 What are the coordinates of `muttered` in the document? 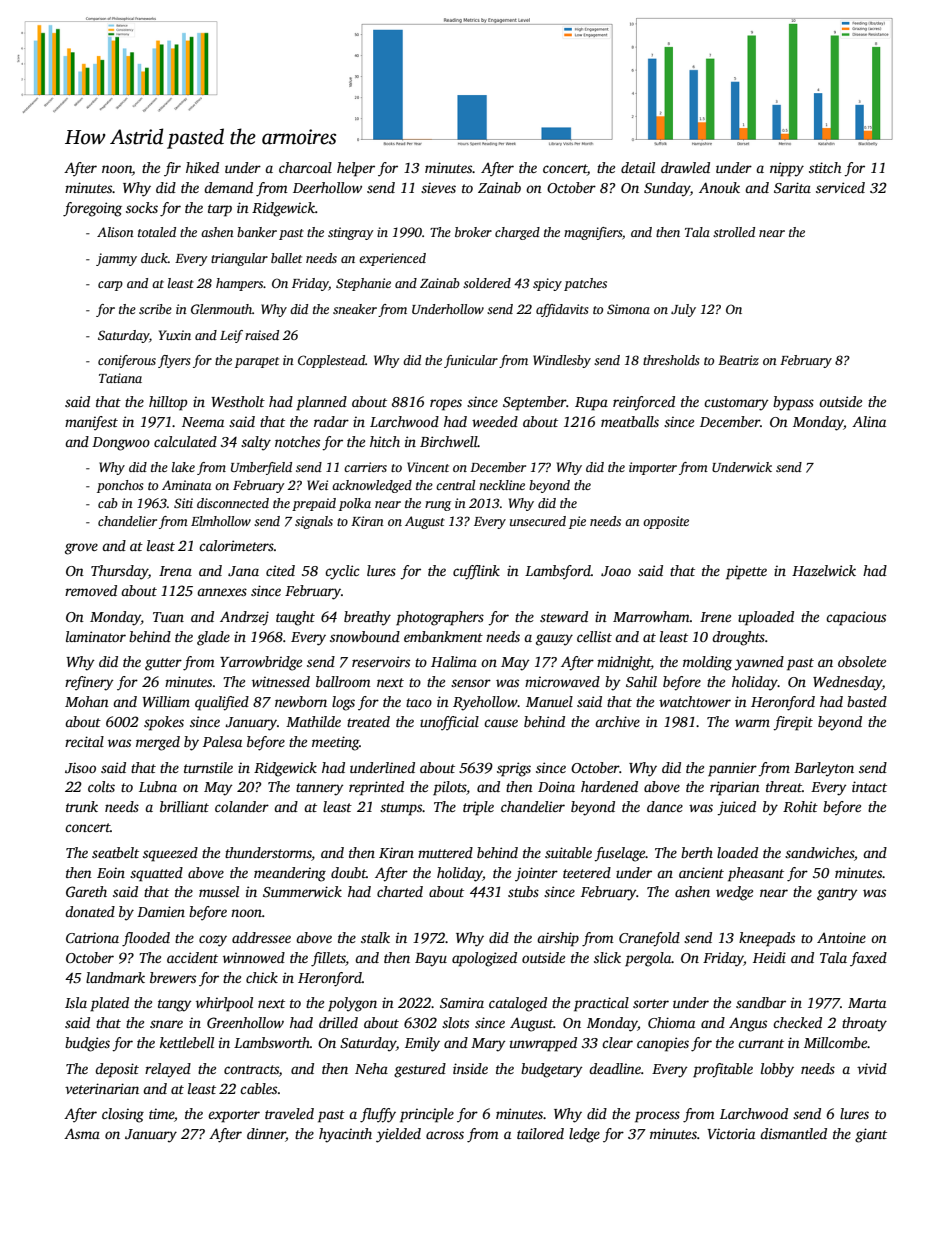 It's located at (445, 852).
